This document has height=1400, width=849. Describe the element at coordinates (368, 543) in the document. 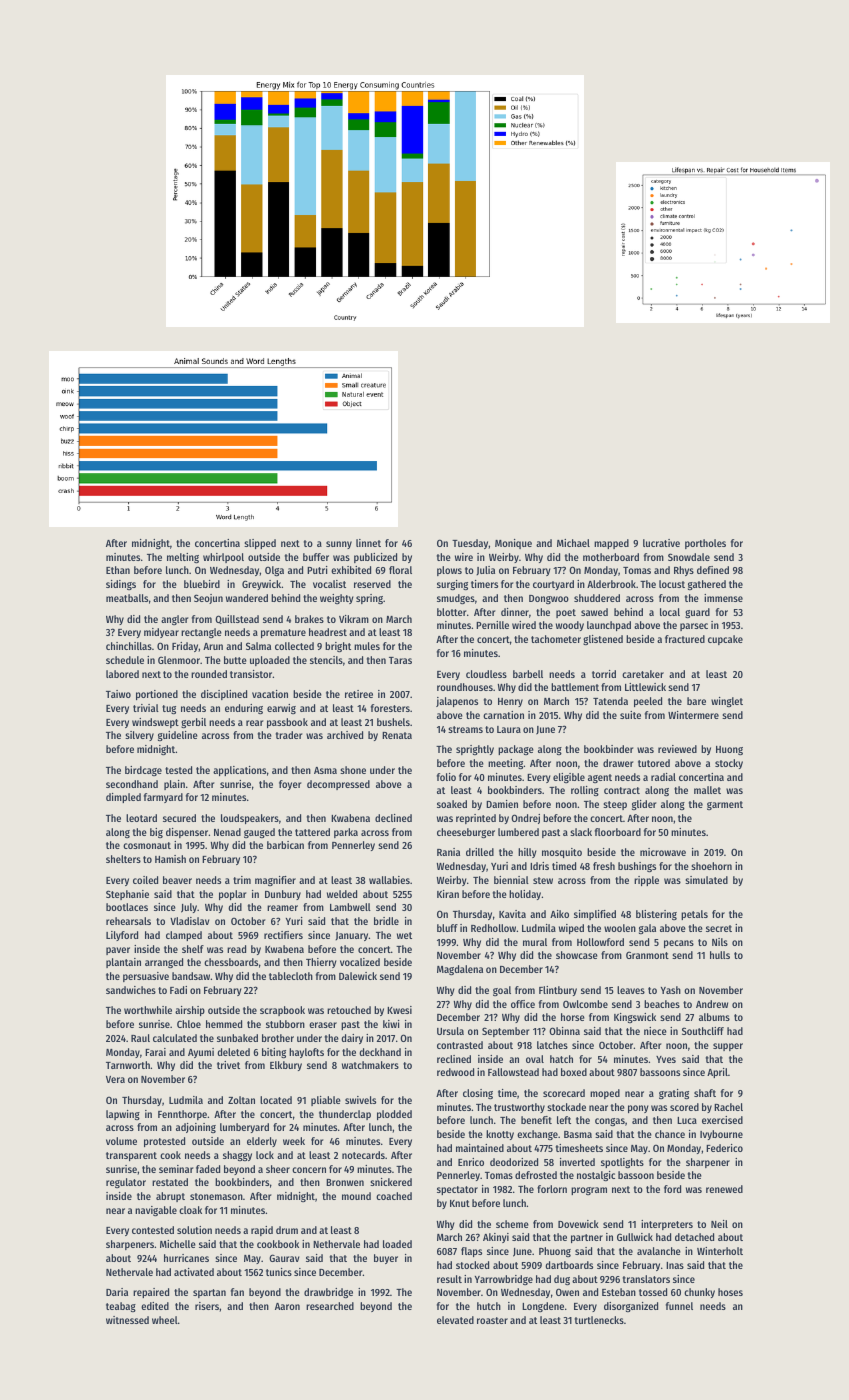

I see `linnet` at that location.
